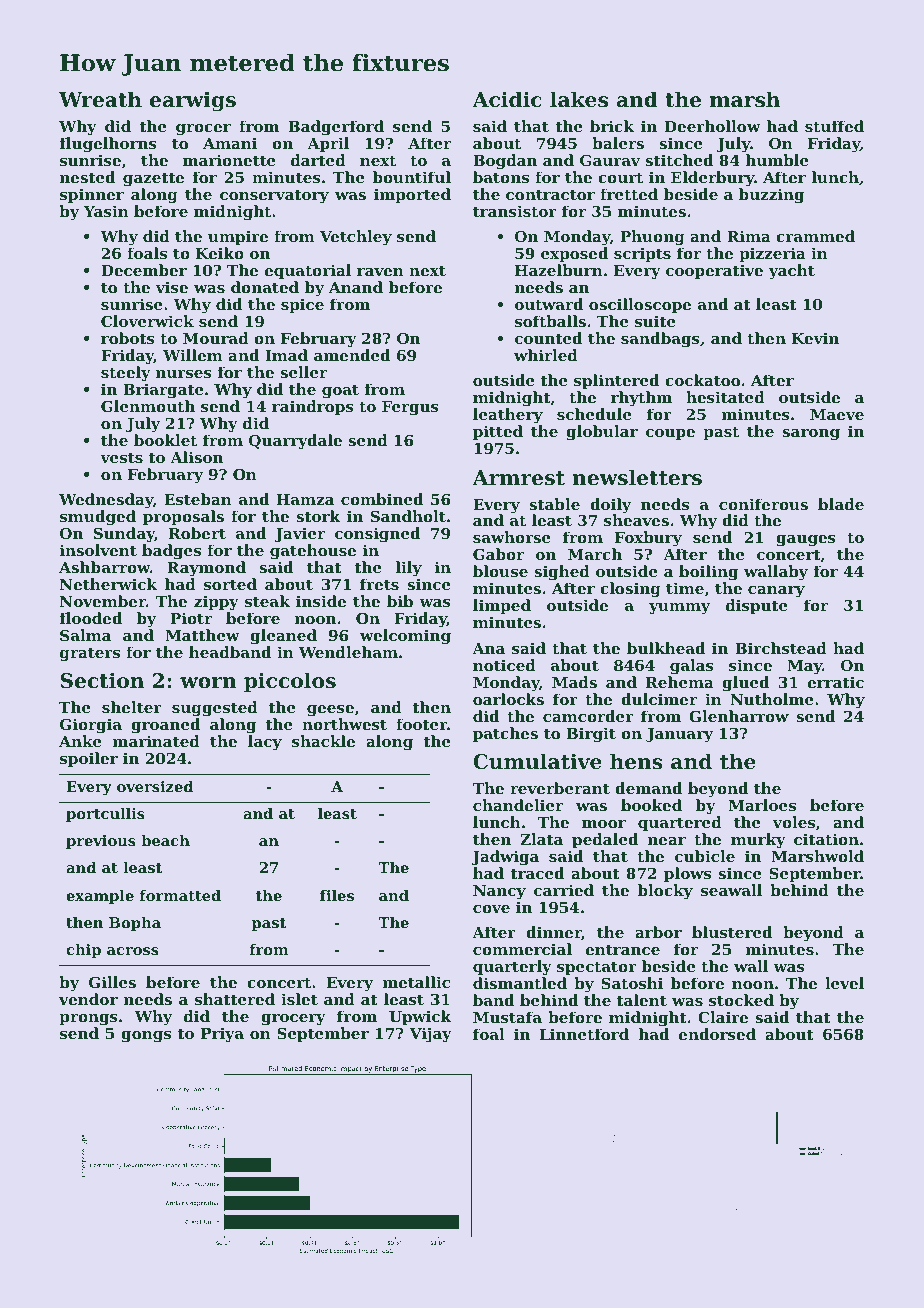 This page has height=1308, width=924. What do you see at coordinates (554, 504) in the page?
I see `stable` at bounding box center [554, 504].
